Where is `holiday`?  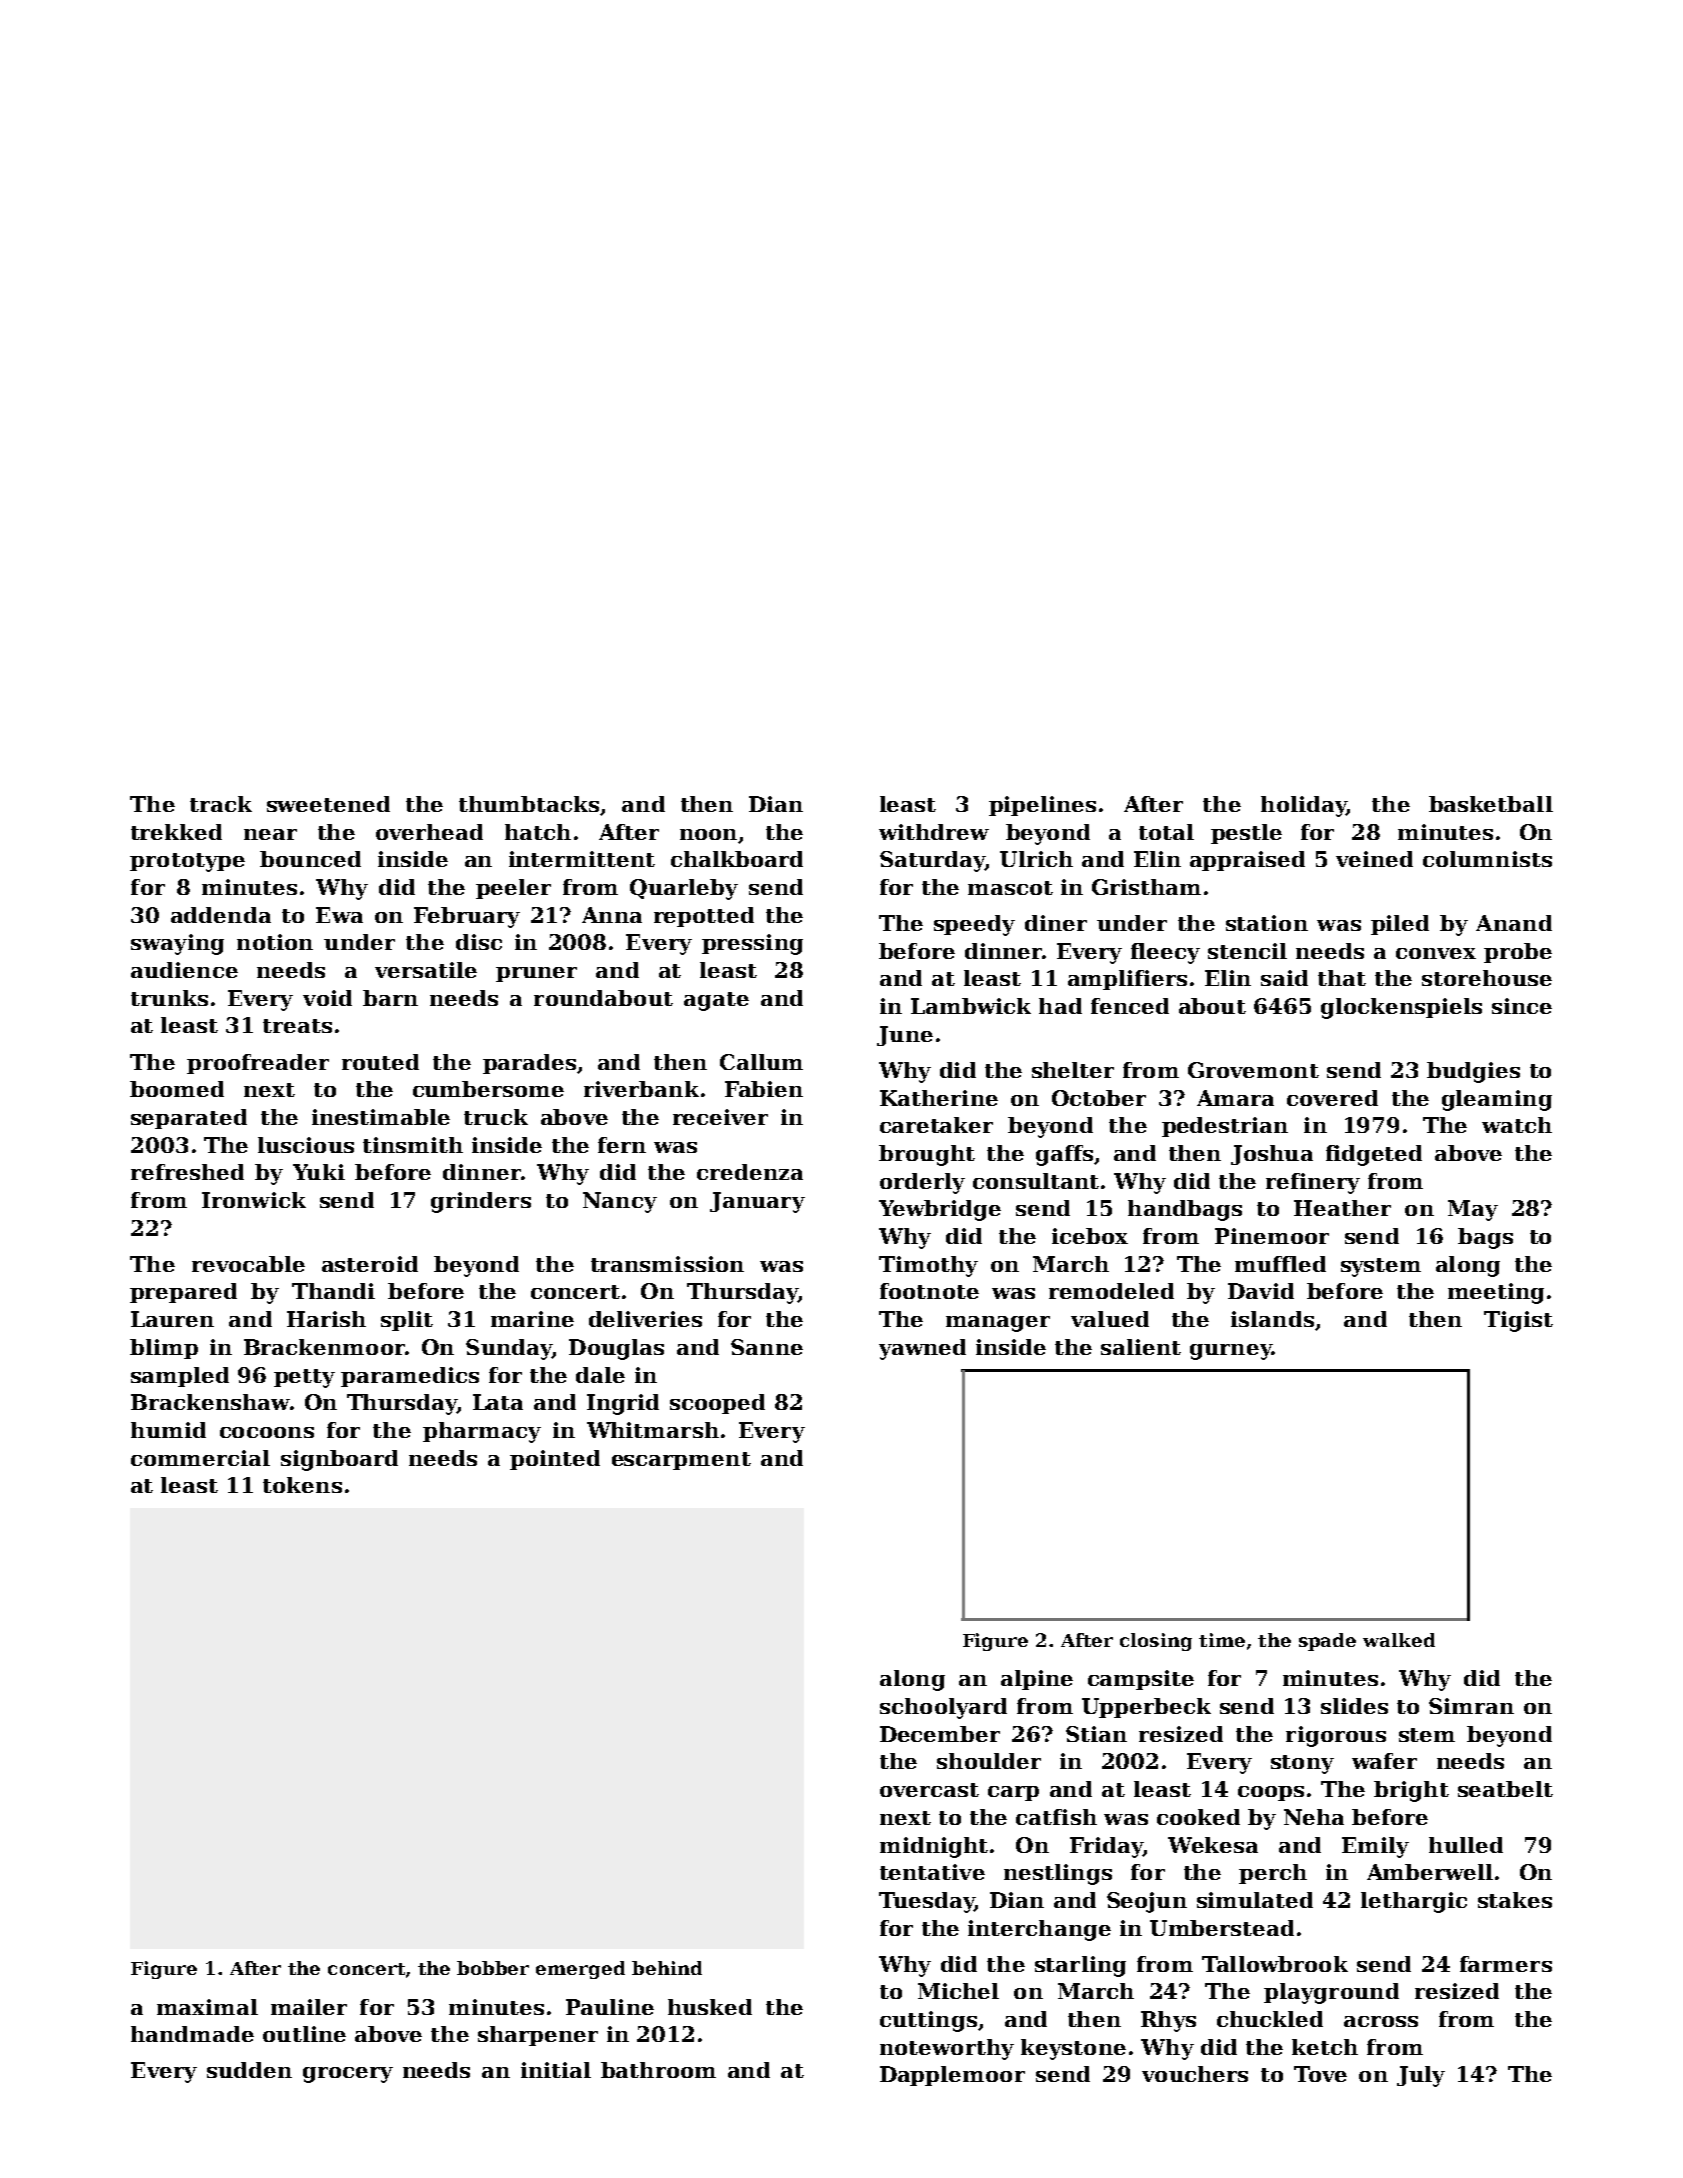 holiday is located at coordinates (1303, 806).
